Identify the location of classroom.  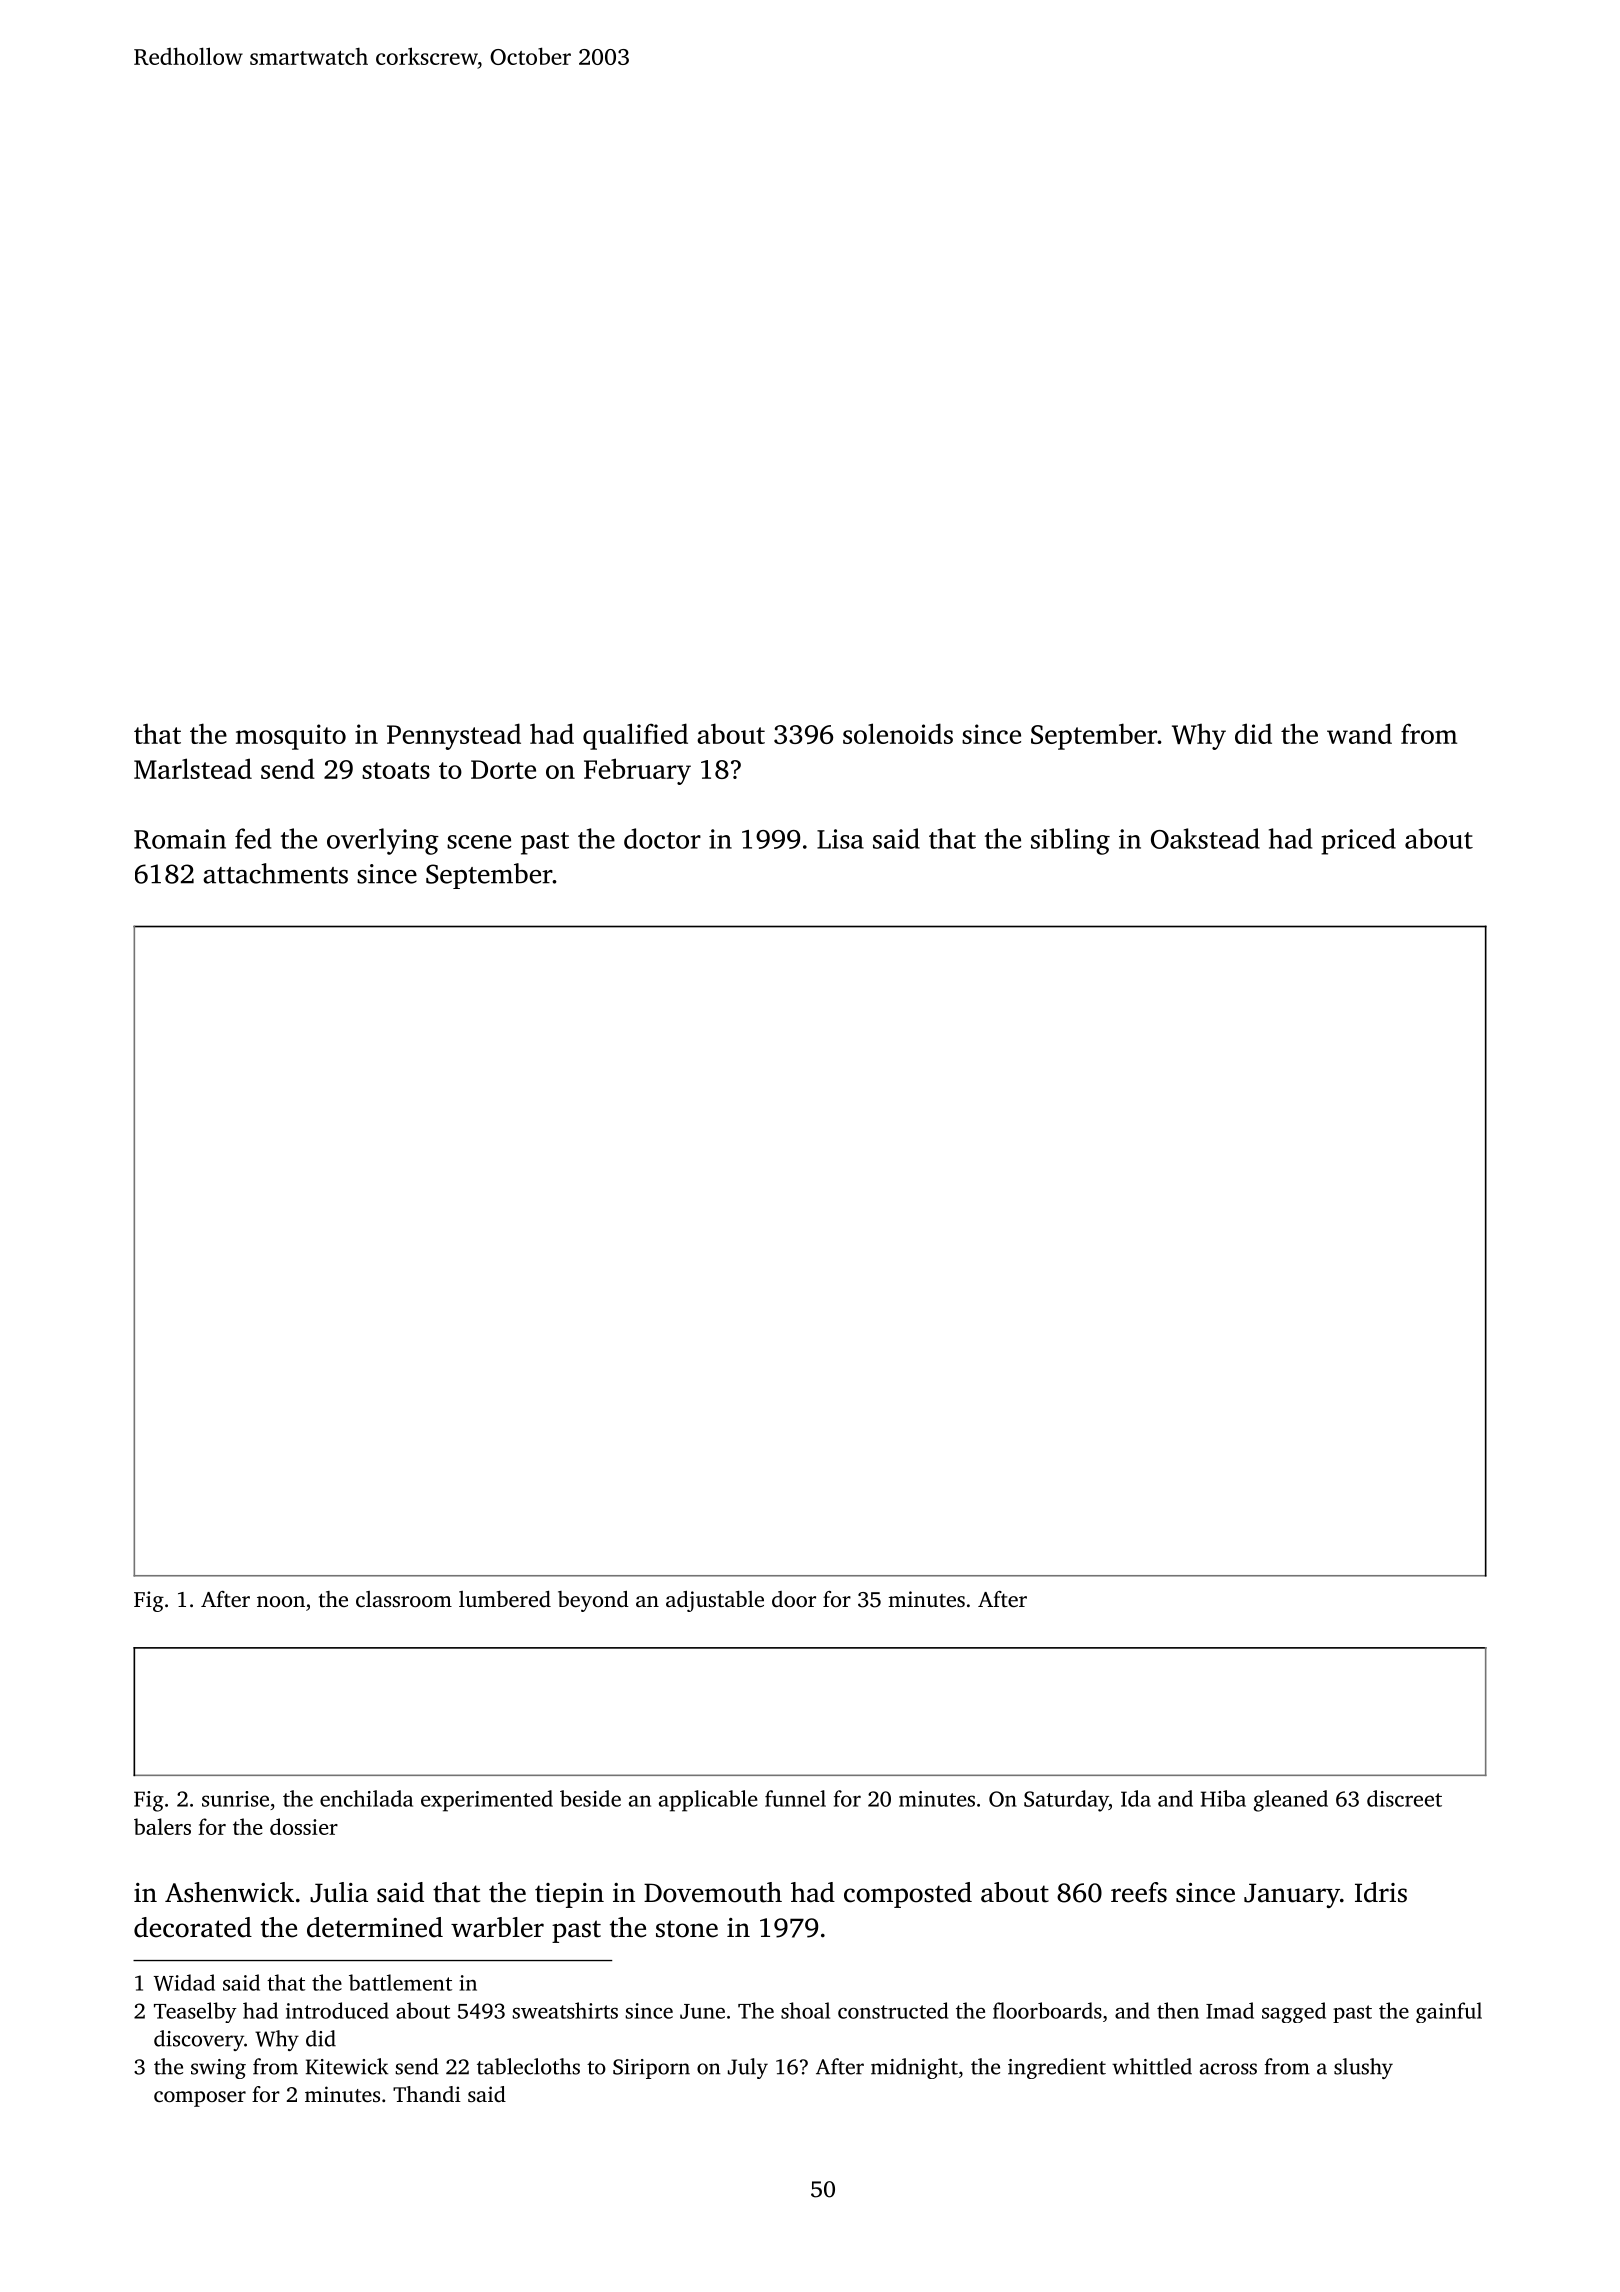
(404, 1599).
